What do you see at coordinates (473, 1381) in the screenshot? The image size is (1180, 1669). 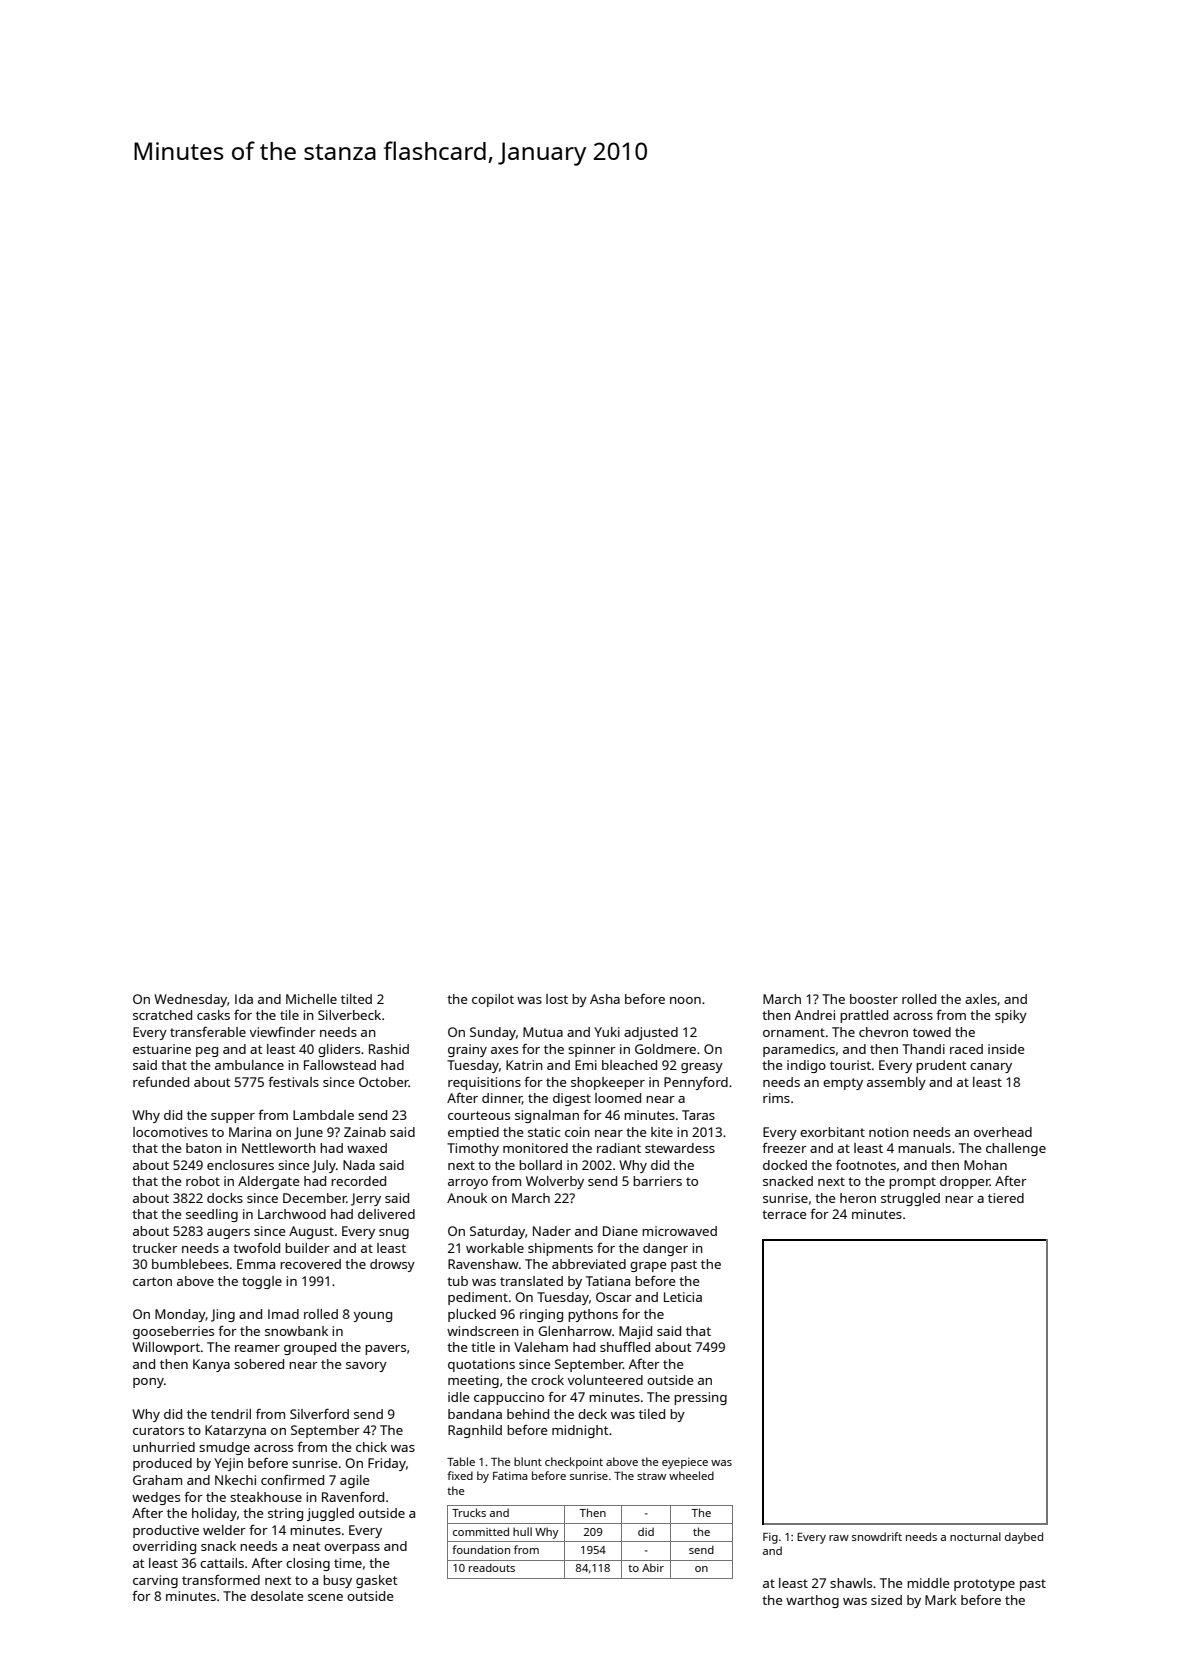 I see `meeting` at bounding box center [473, 1381].
